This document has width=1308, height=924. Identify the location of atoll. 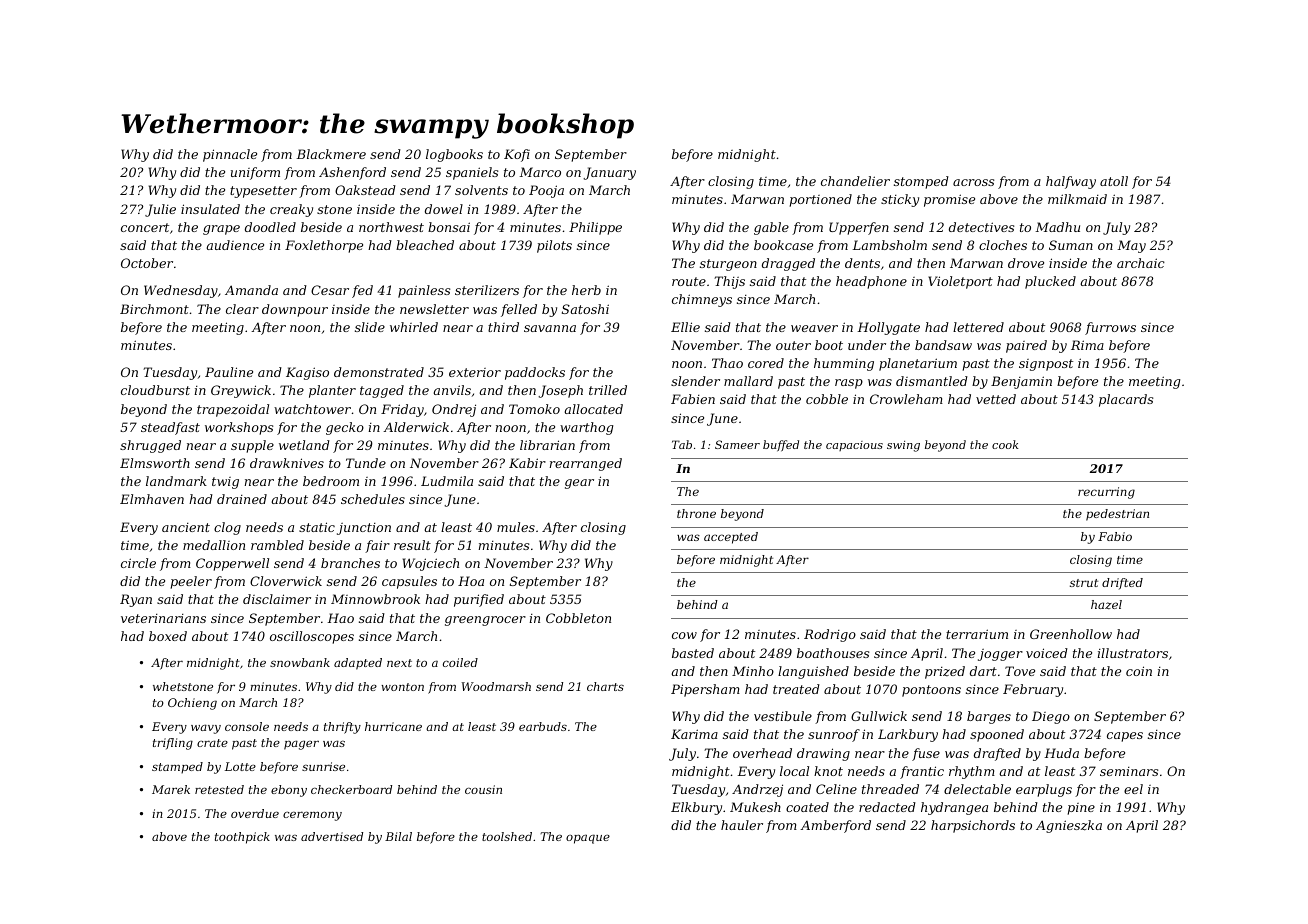
(1114, 181).
